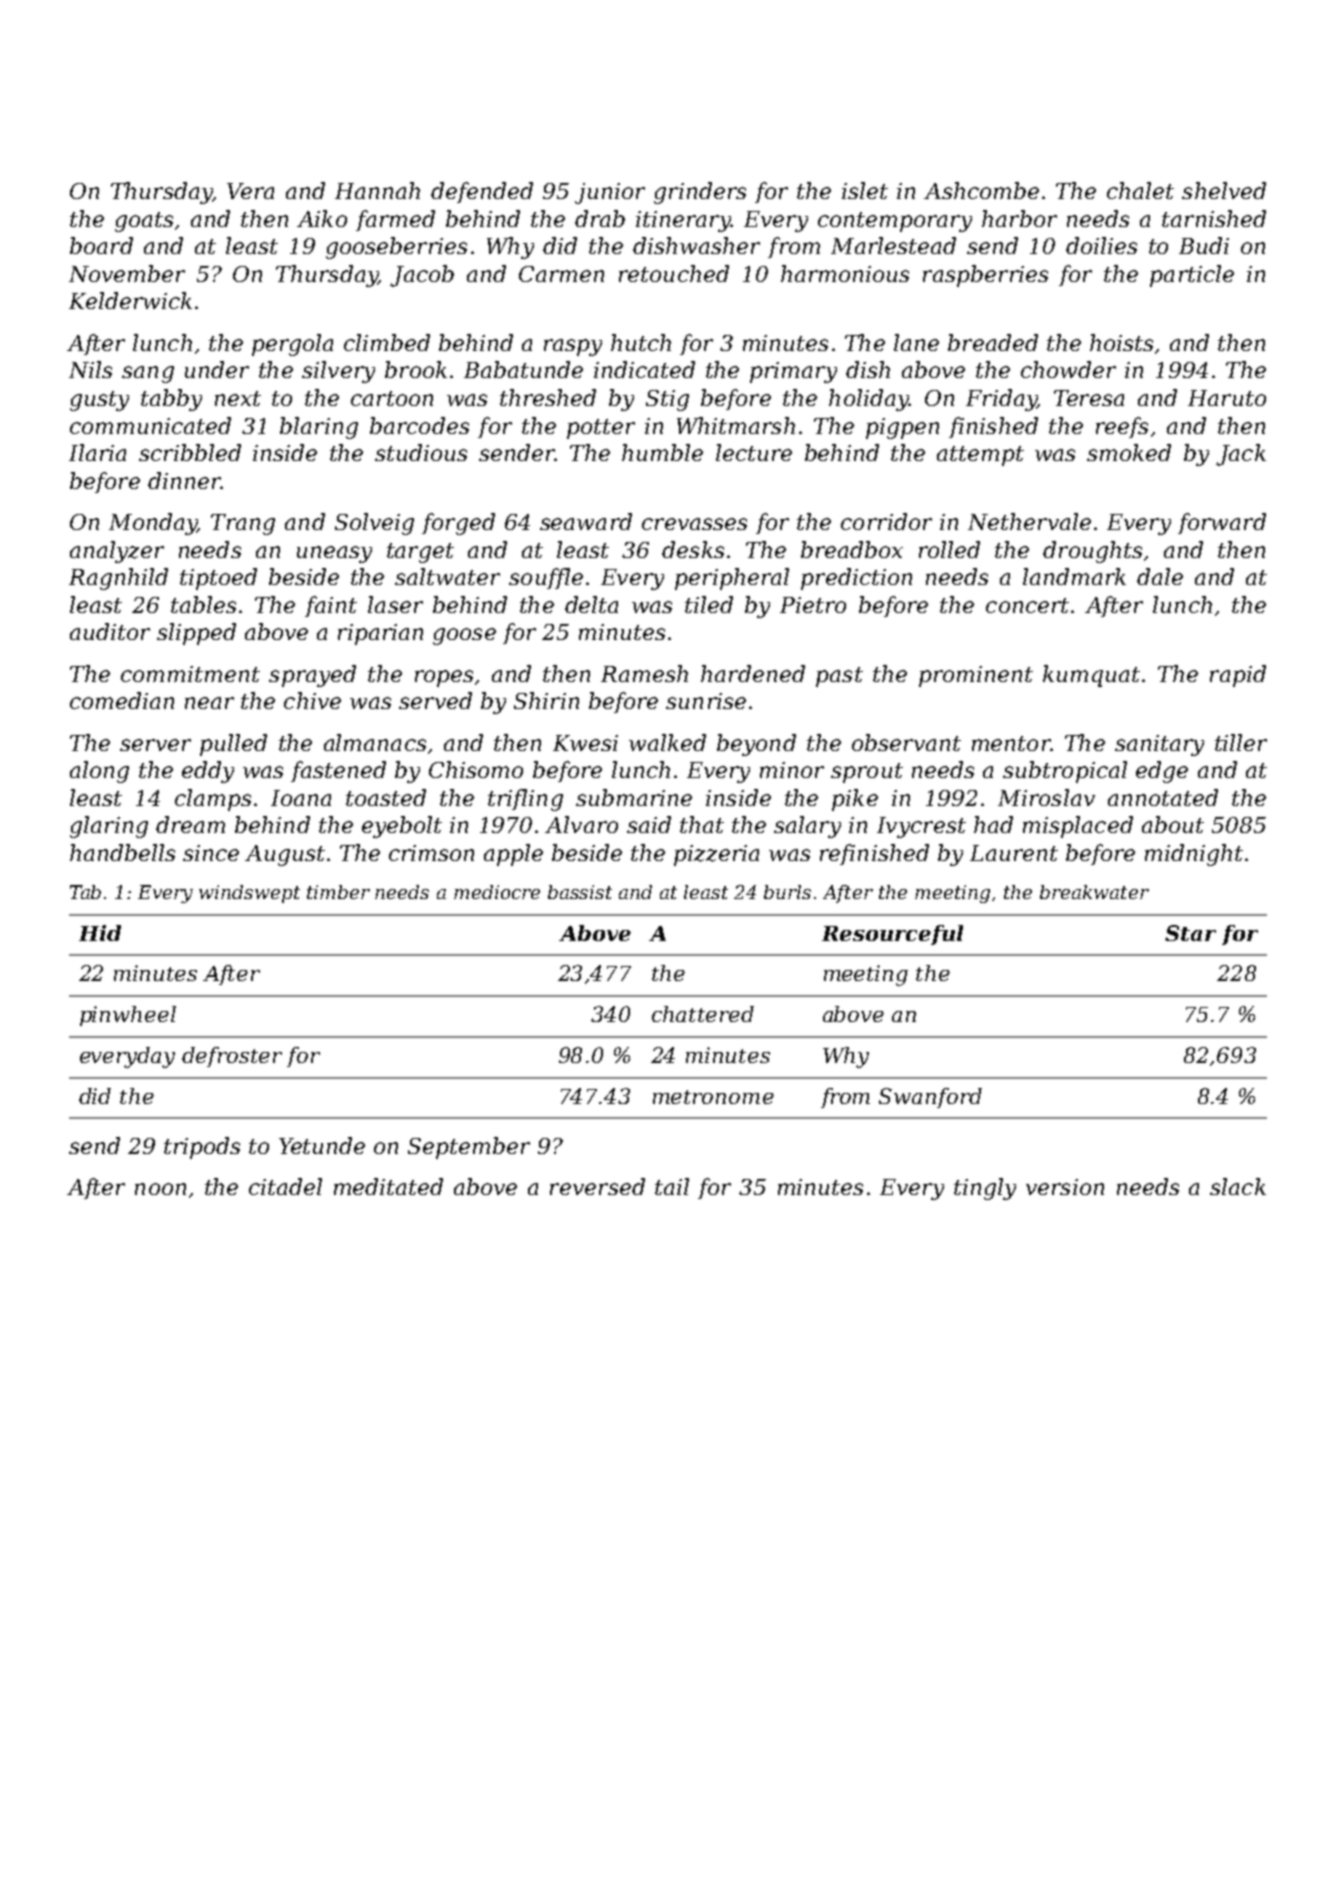  I want to click on comedian, so click(122, 700).
